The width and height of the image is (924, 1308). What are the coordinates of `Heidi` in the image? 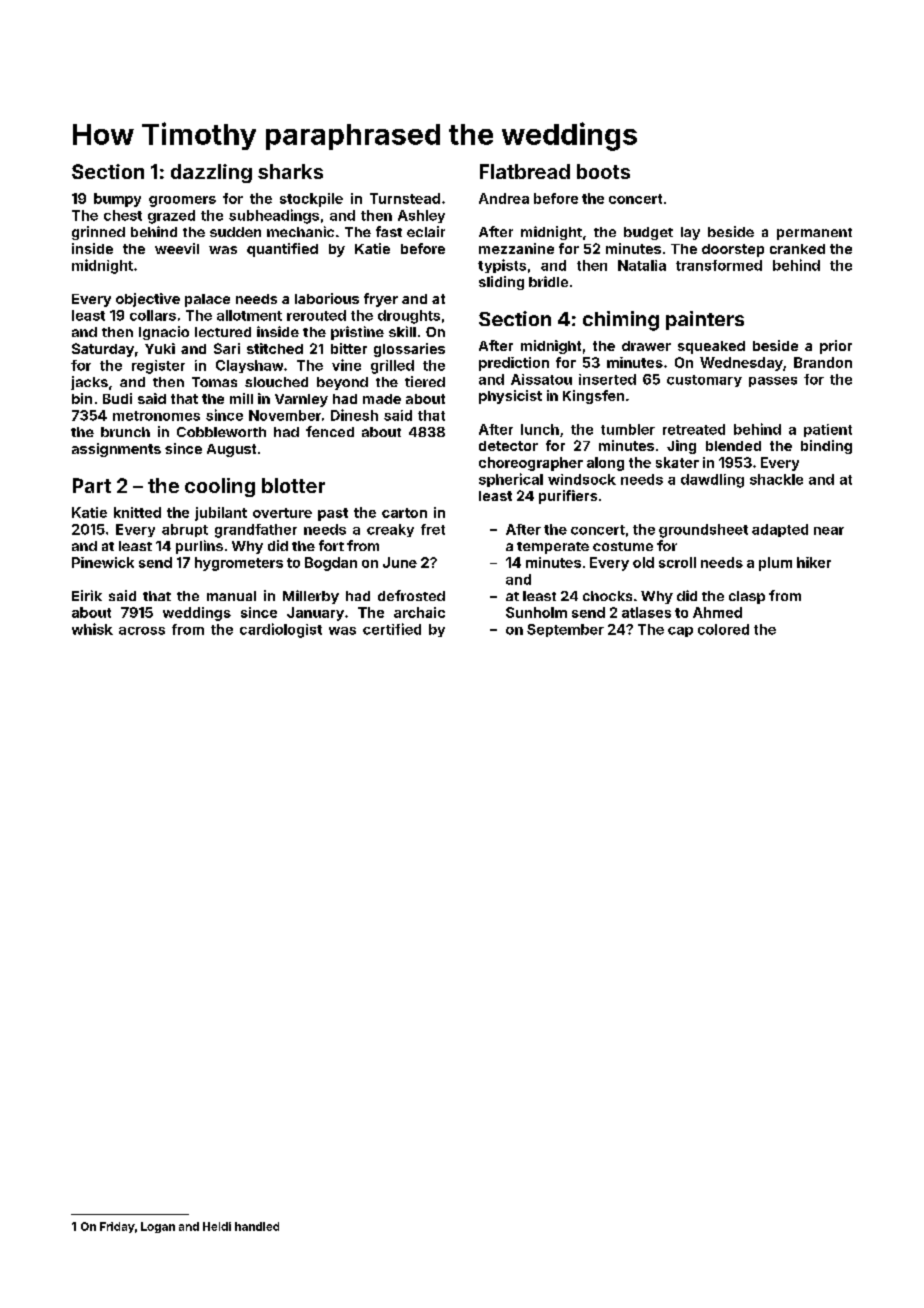 It's located at (217, 1226).
